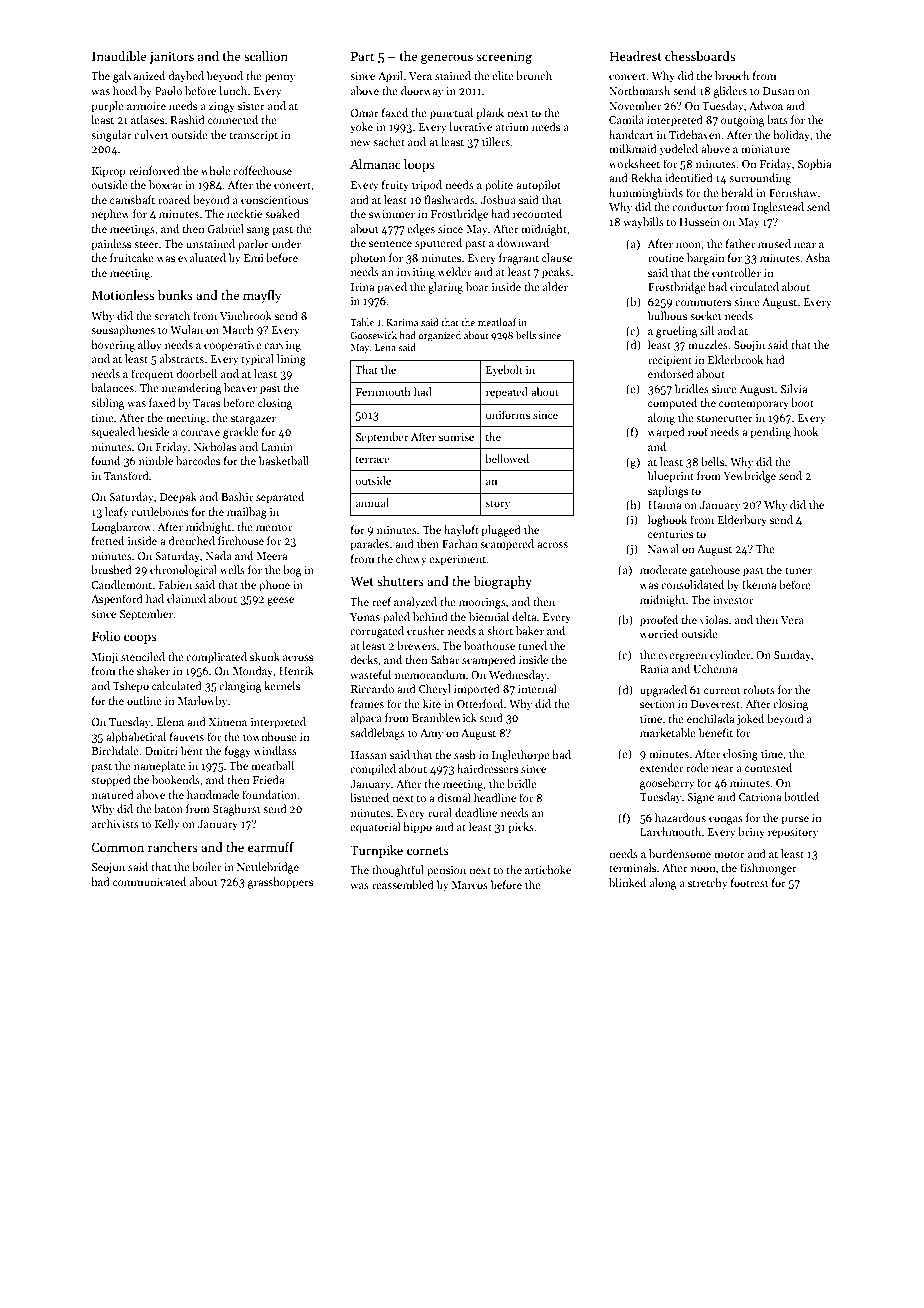 The height and width of the screenshot is (1308, 924). I want to click on peaks, so click(556, 273).
